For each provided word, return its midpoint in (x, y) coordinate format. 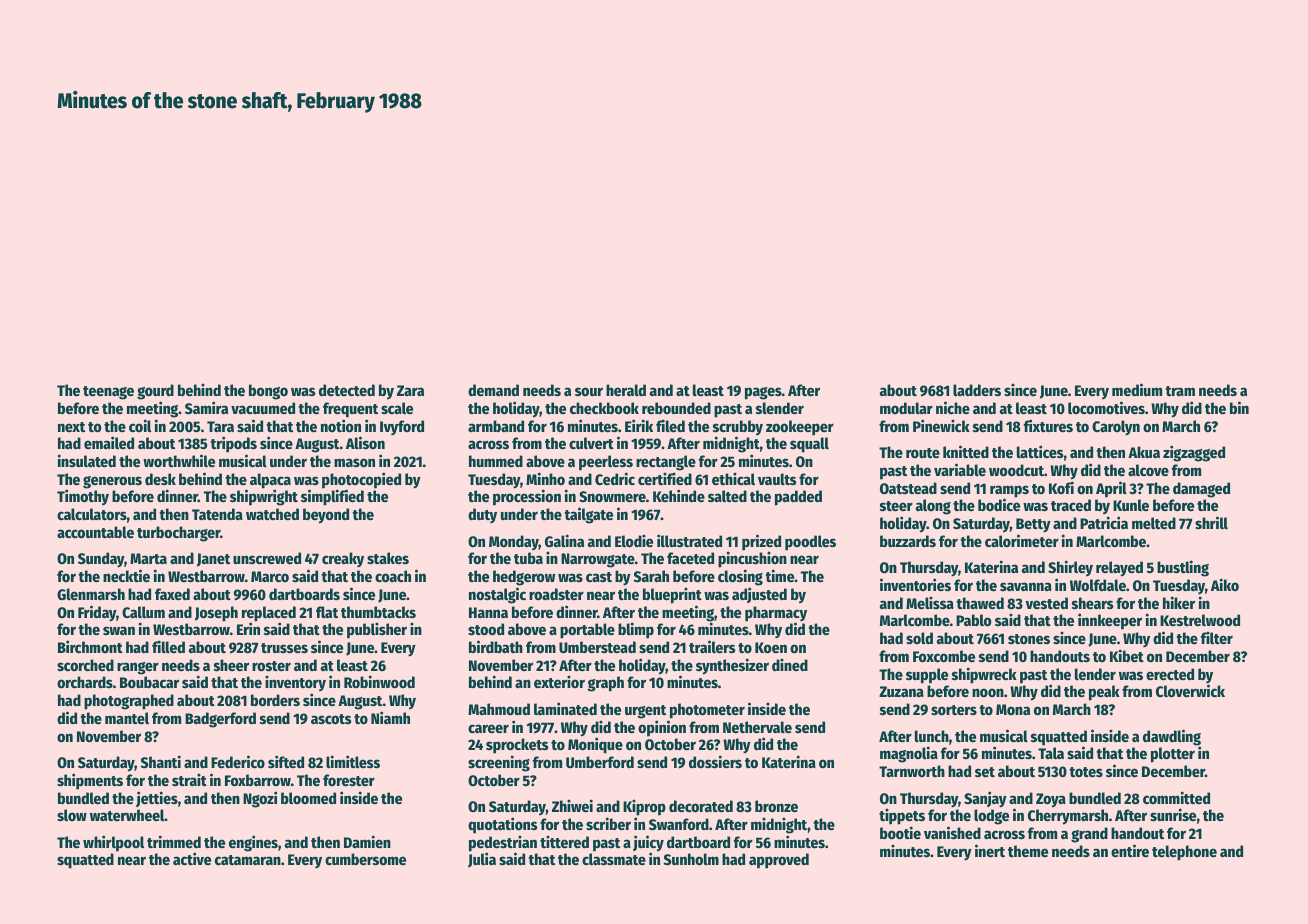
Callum (143, 612)
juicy (648, 844)
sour (589, 391)
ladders (977, 390)
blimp (636, 630)
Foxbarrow (258, 780)
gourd (155, 392)
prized (761, 543)
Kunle (1131, 505)
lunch (932, 736)
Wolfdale (1098, 585)
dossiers (715, 761)
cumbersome (365, 859)
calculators (92, 514)
